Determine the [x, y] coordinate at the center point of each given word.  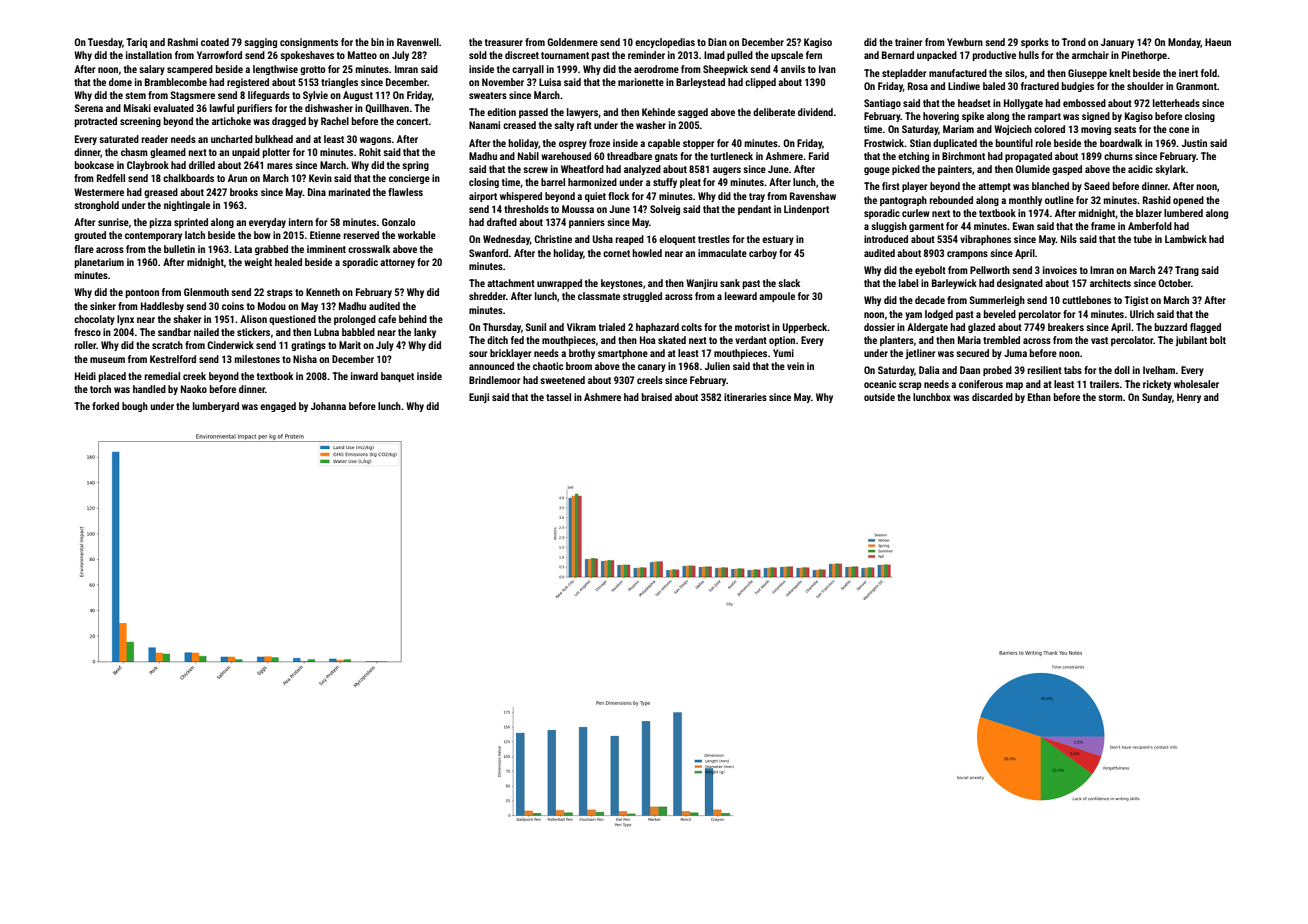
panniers [587, 223]
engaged [278, 407]
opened [1188, 201]
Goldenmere [572, 42]
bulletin [179, 249]
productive [994, 56]
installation [149, 55]
